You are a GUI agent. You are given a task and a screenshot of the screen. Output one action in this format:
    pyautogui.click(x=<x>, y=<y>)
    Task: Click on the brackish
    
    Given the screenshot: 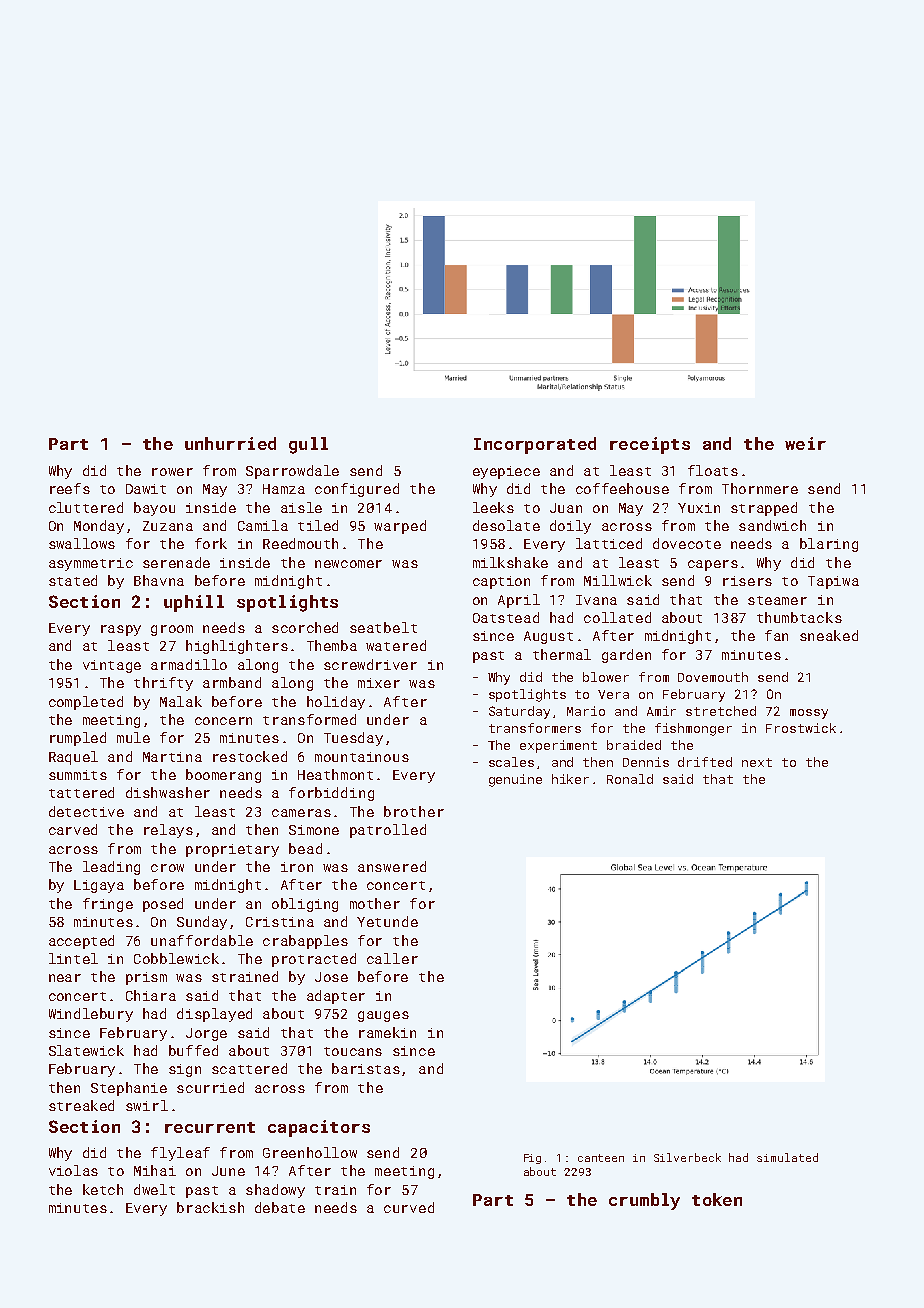 What is the action you would take?
    pyautogui.click(x=210, y=1207)
